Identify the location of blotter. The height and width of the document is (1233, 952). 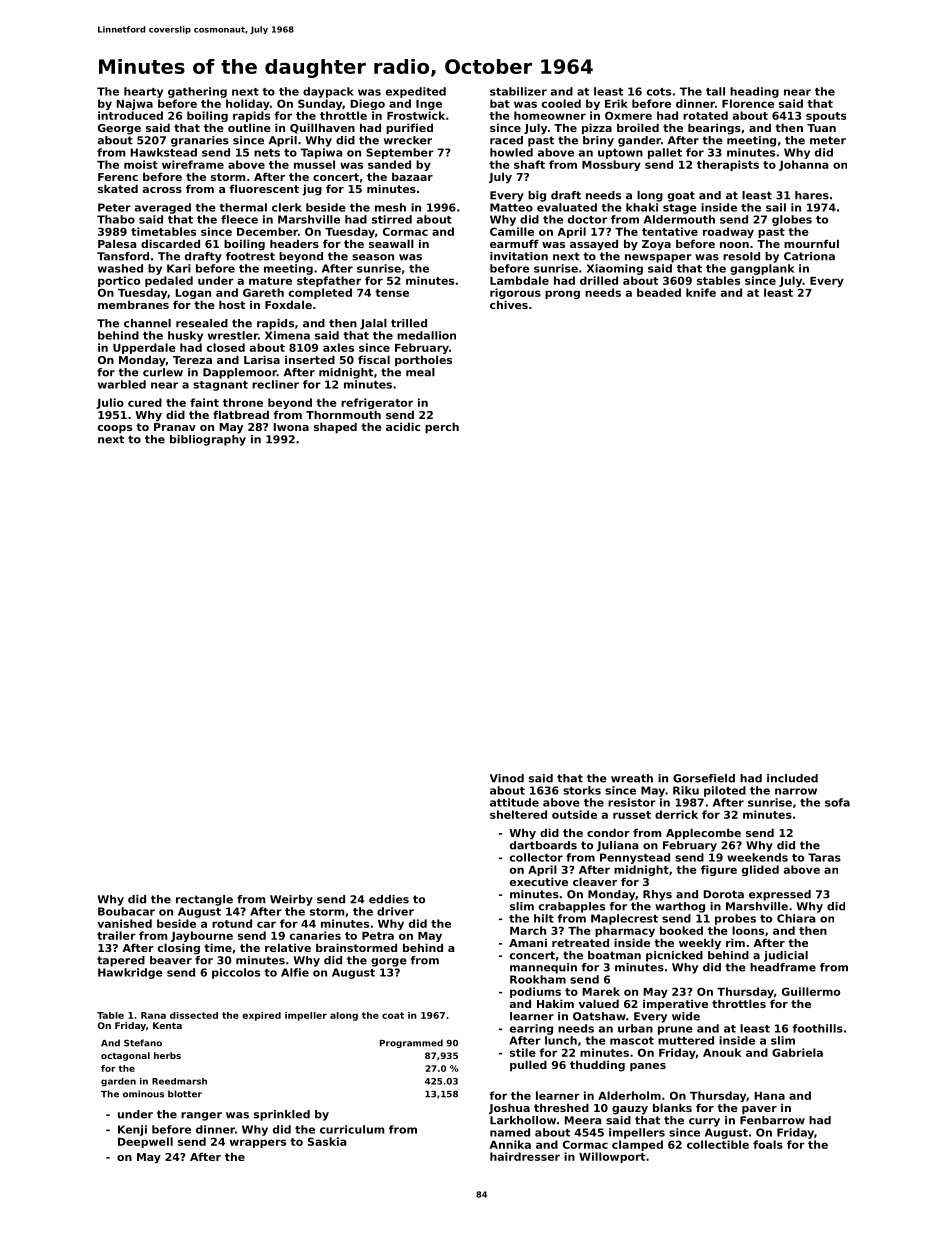
(185, 1094).
